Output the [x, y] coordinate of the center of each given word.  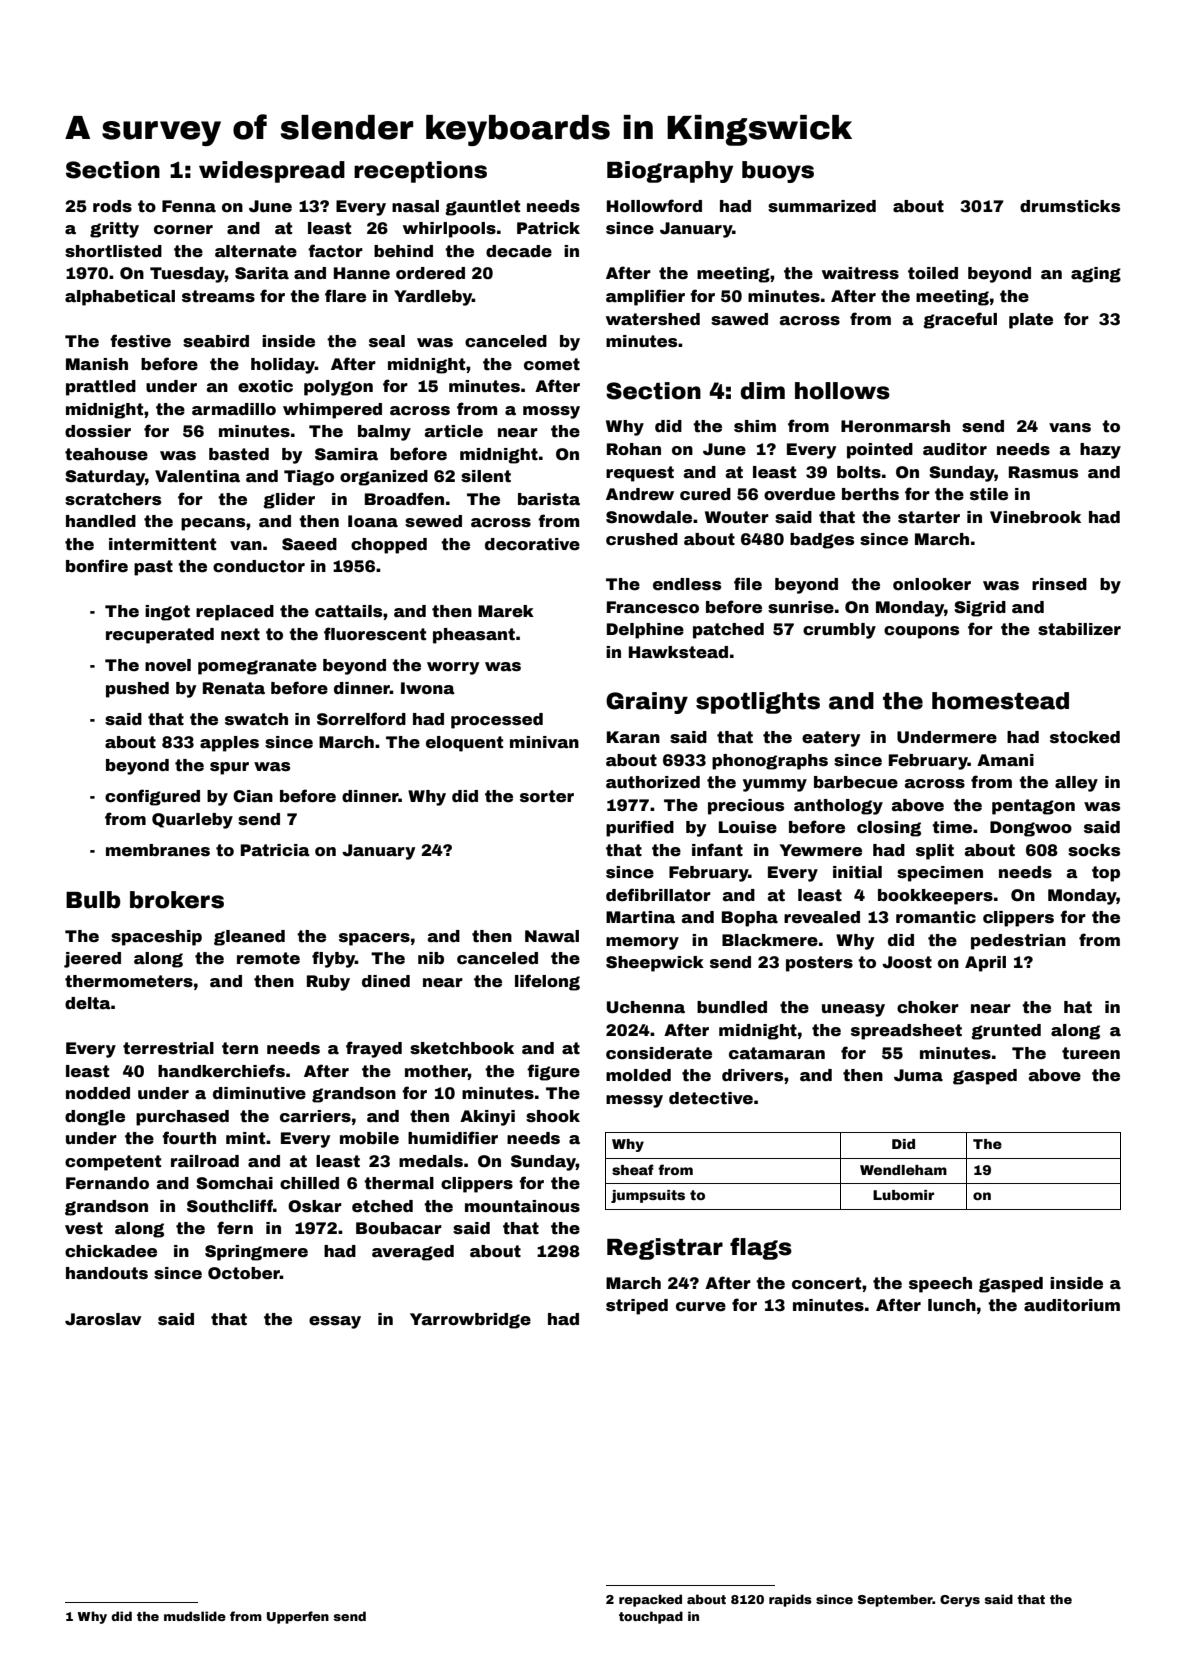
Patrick [548, 228]
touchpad [651, 1617]
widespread [272, 172]
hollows [842, 391]
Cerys [960, 1601]
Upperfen [298, 1617]
